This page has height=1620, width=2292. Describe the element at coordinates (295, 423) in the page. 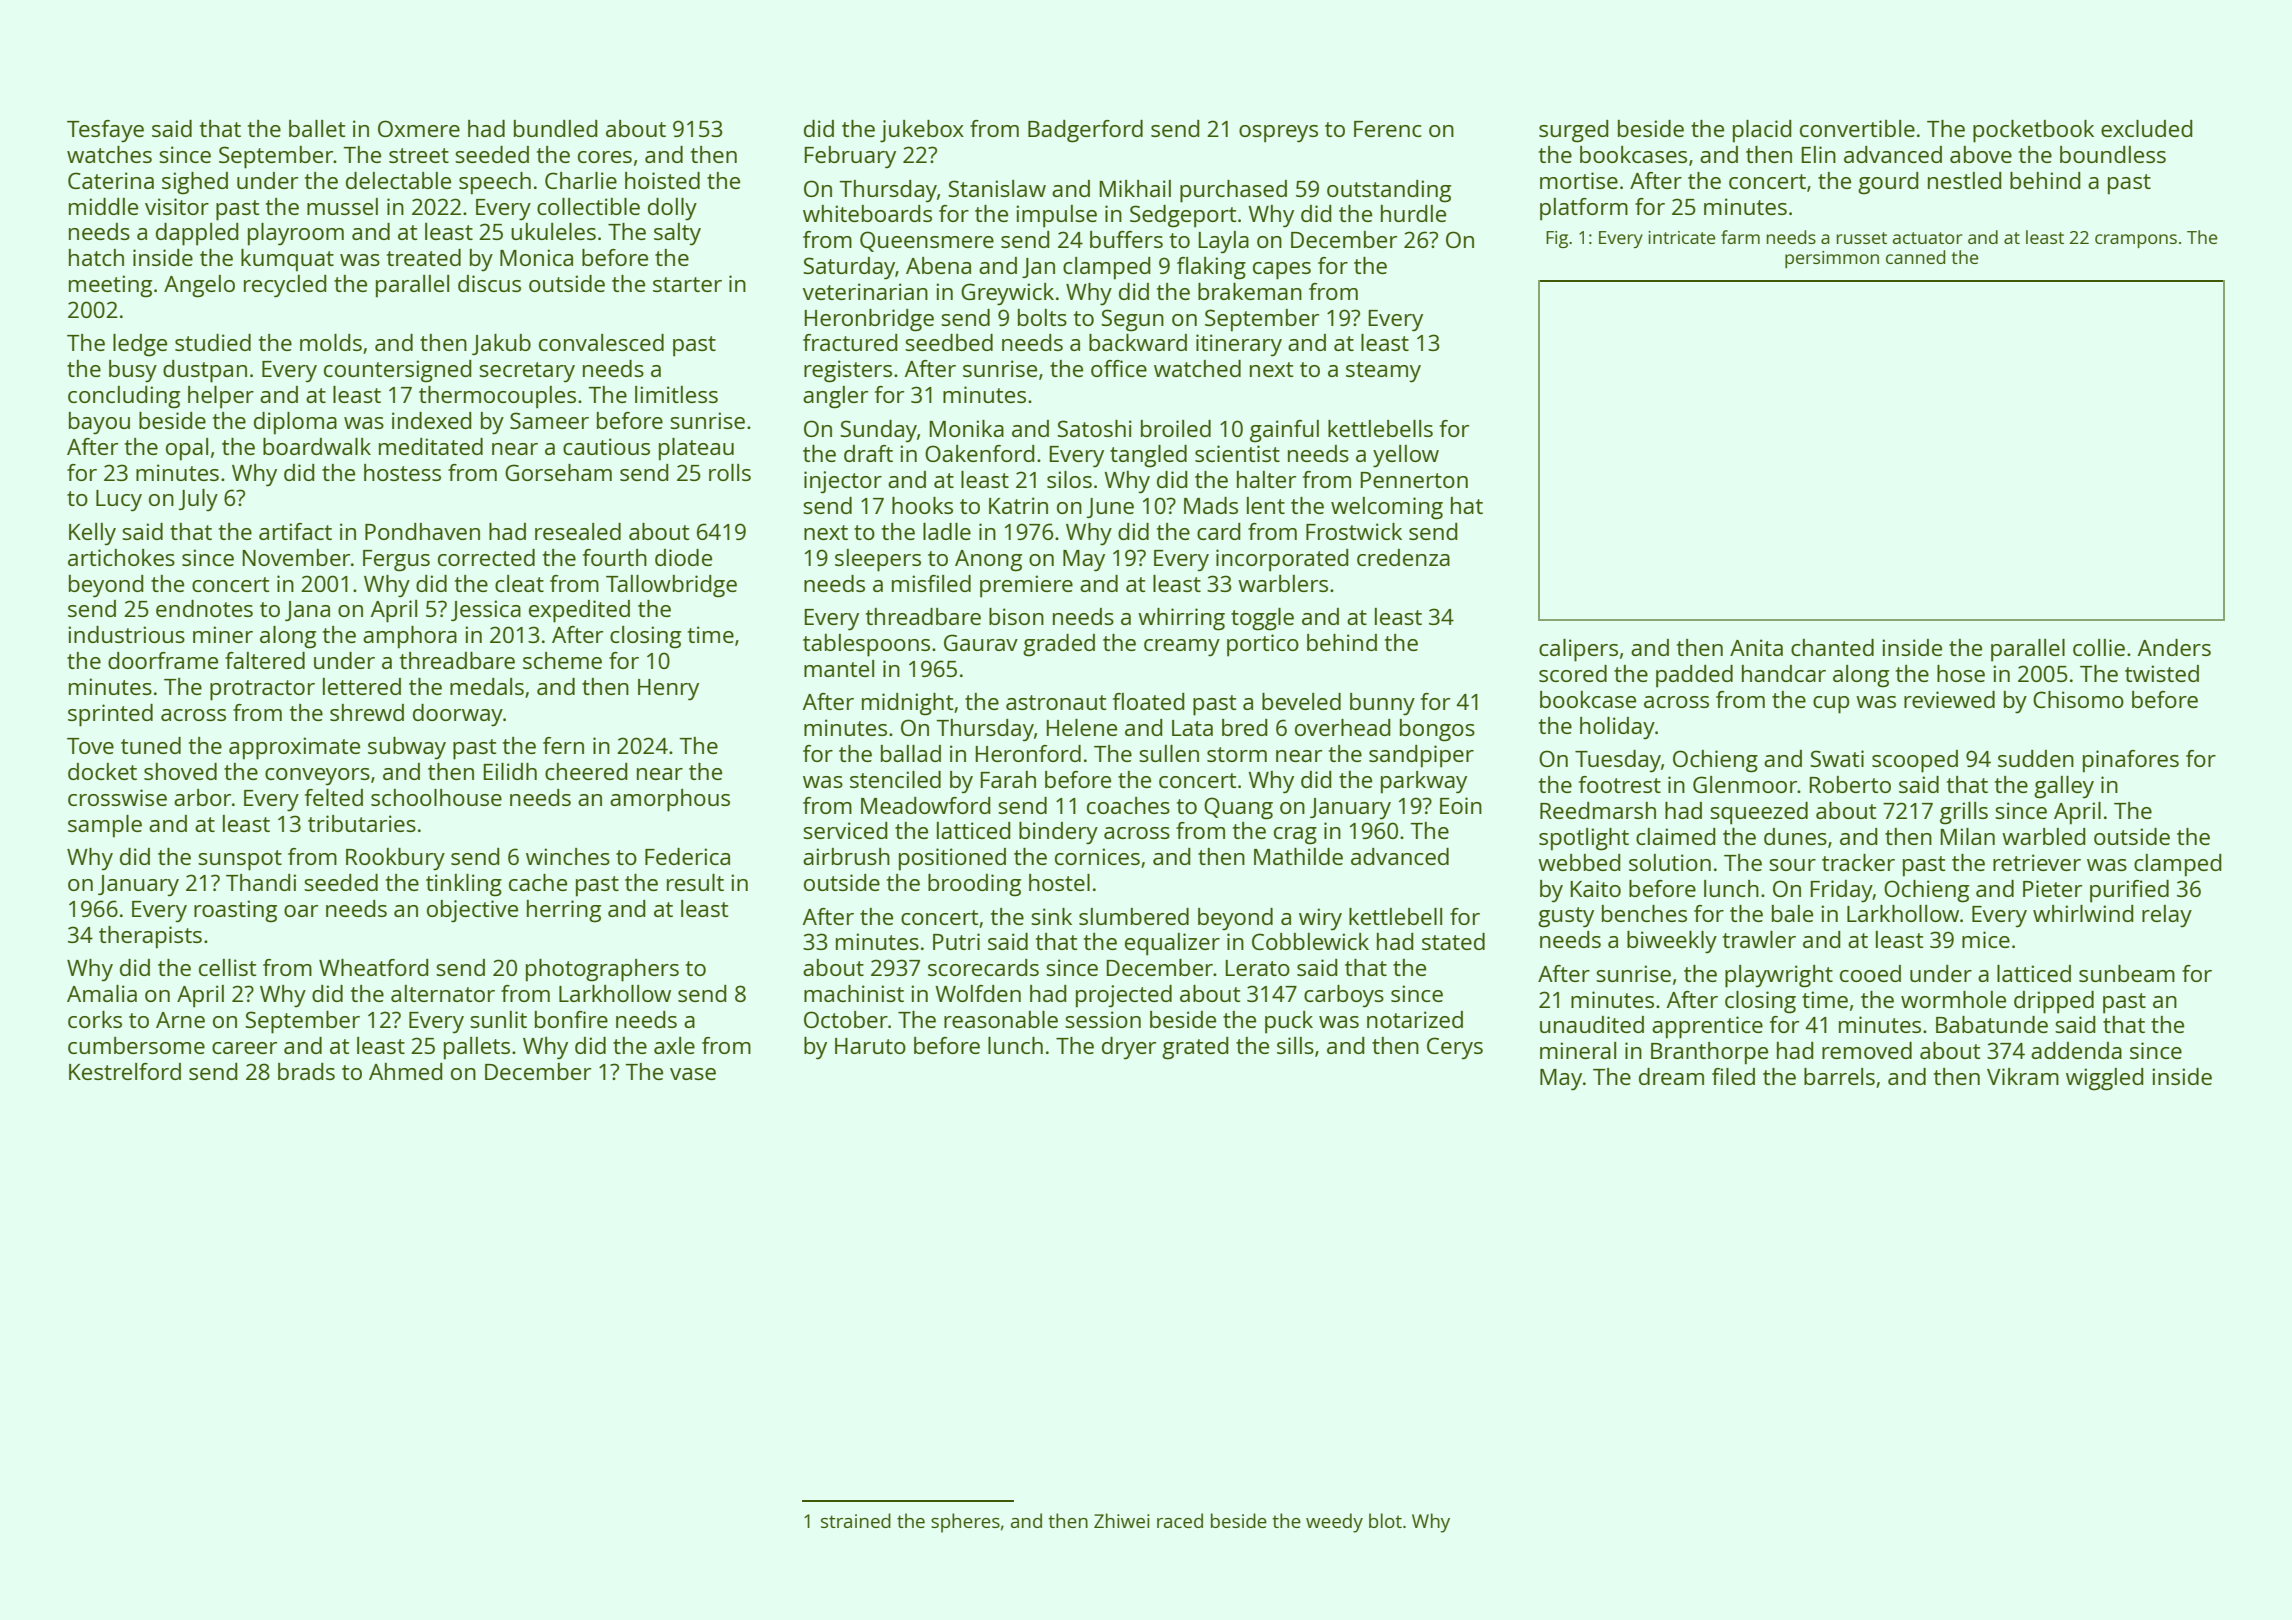

I see `diploma` at that location.
